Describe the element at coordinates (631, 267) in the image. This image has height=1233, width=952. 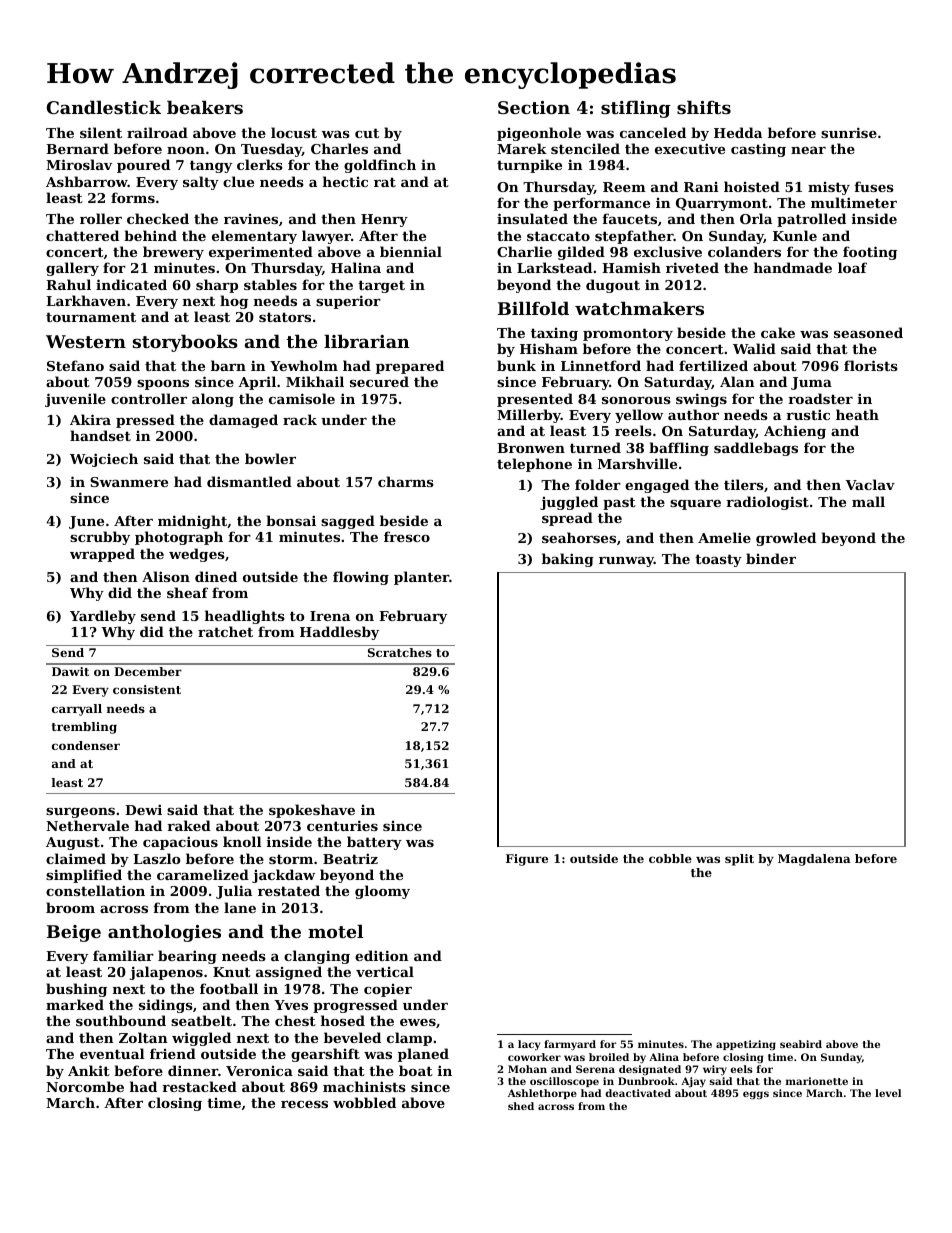
I see `Hamish` at that location.
